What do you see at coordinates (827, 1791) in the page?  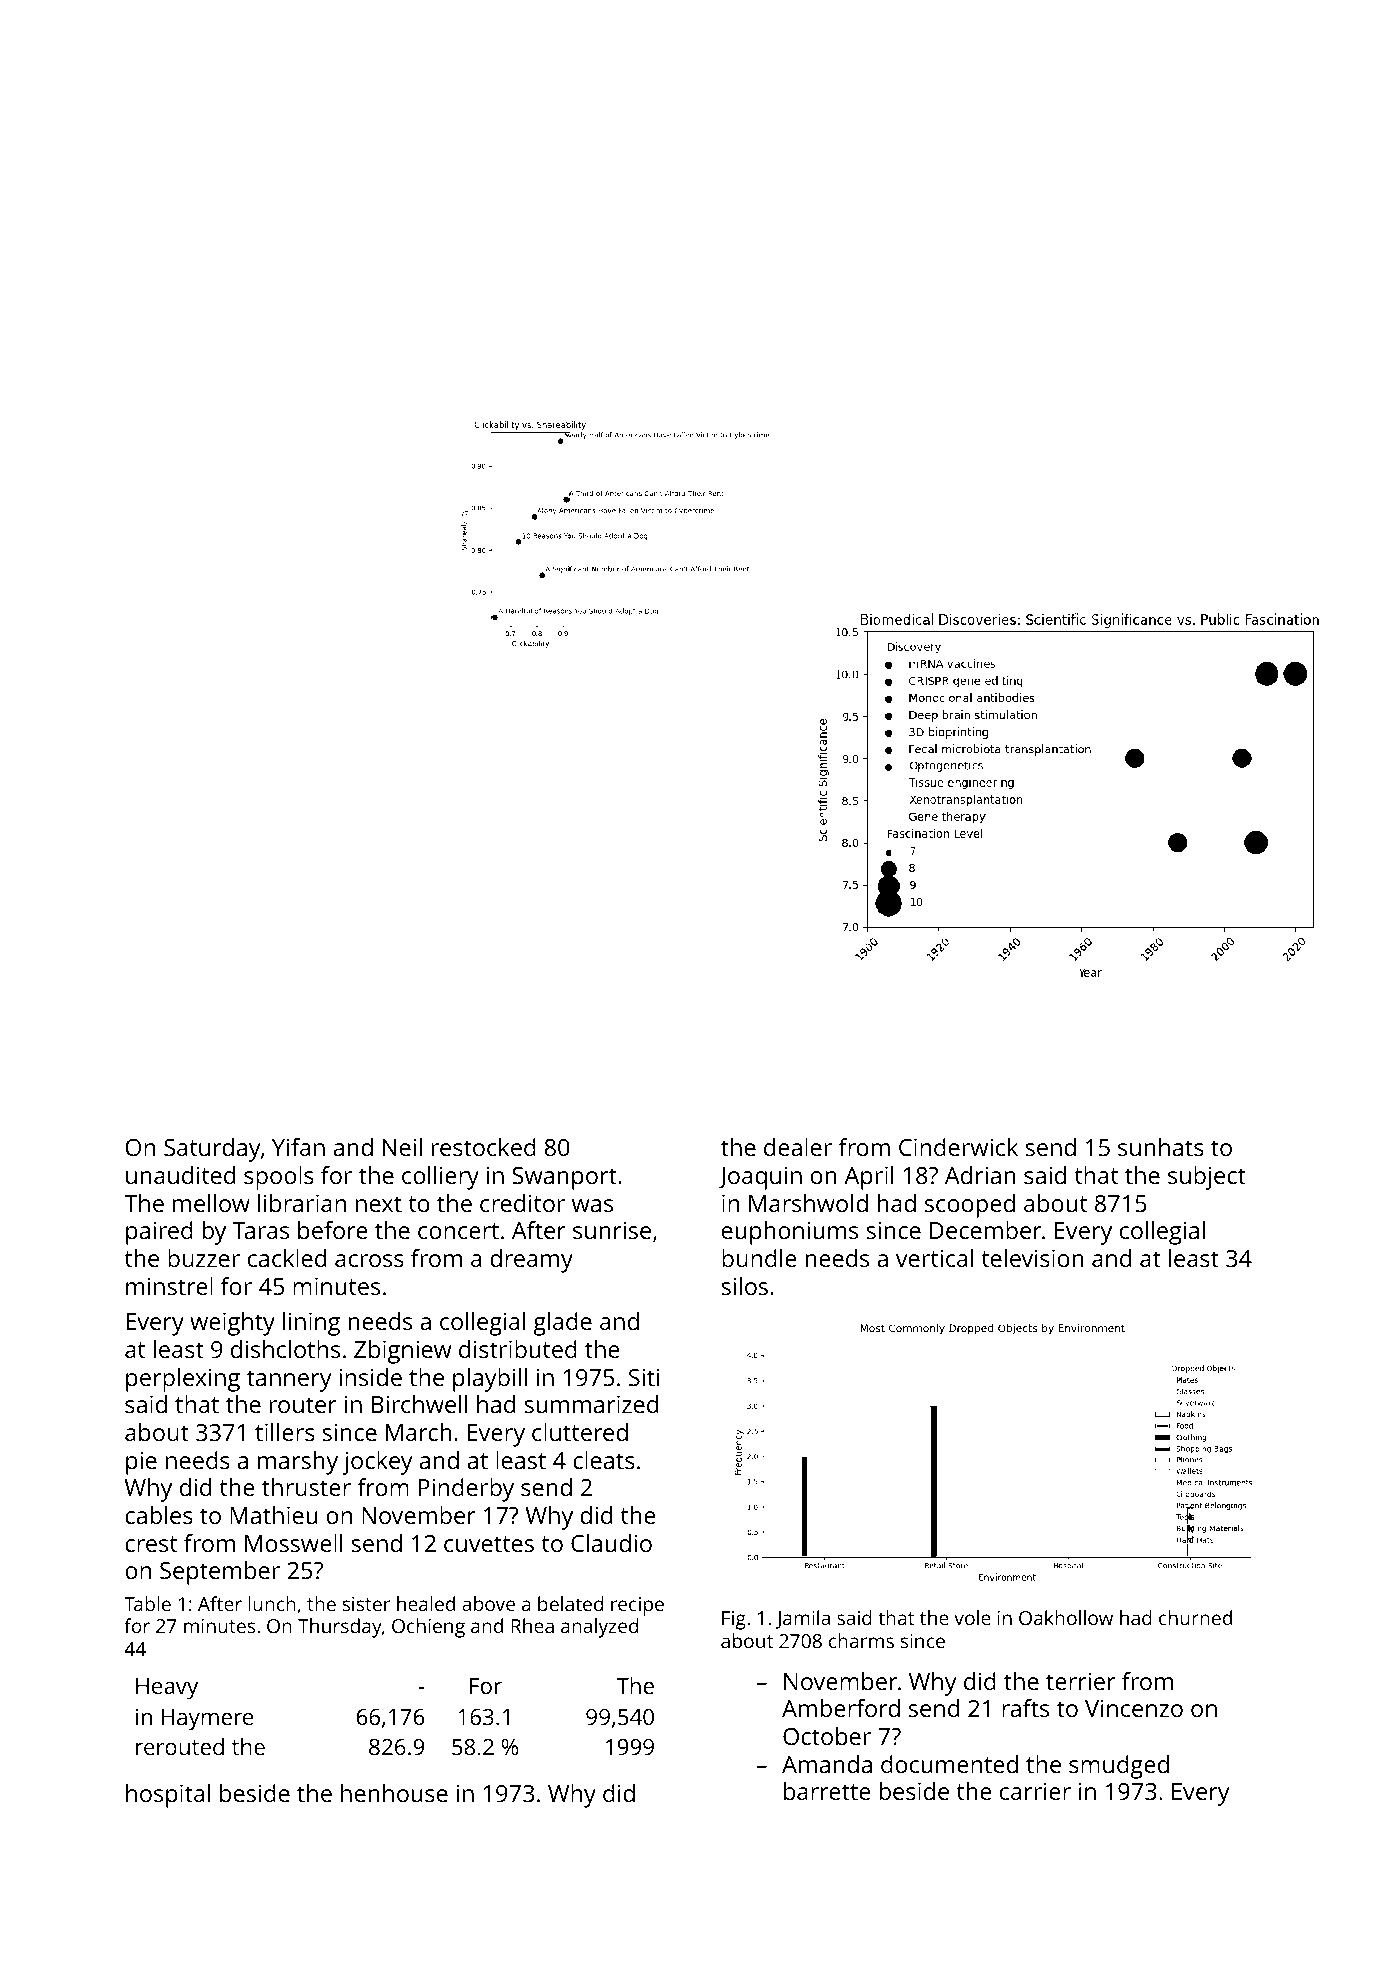 I see `barrette` at bounding box center [827, 1791].
